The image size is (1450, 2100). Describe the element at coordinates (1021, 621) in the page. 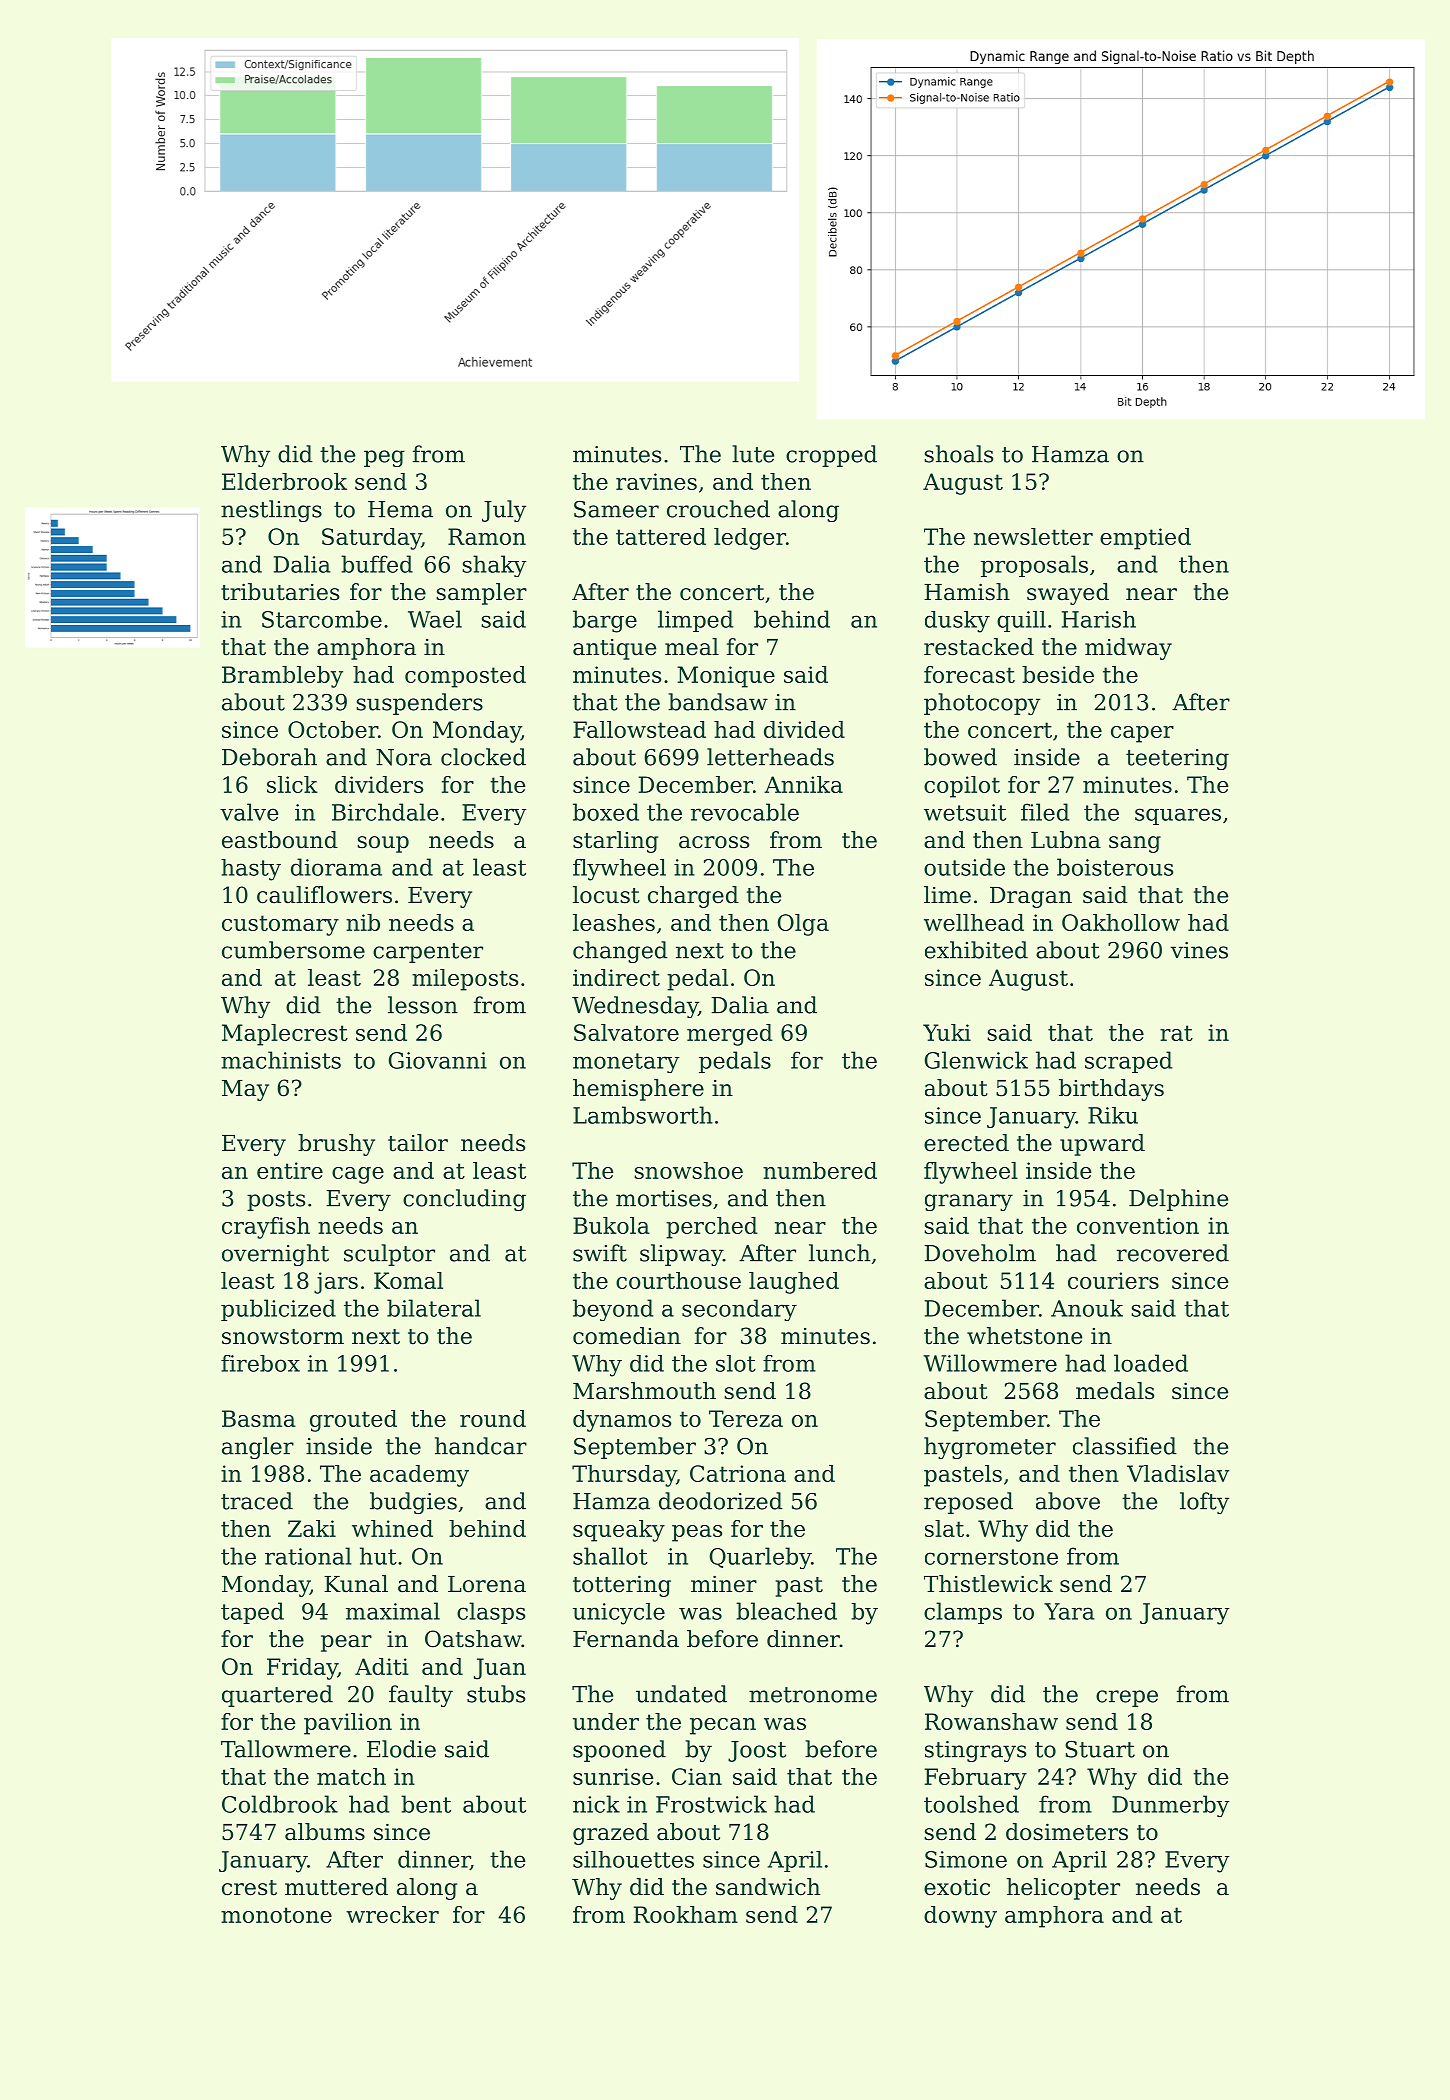

I see `quill` at that location.
